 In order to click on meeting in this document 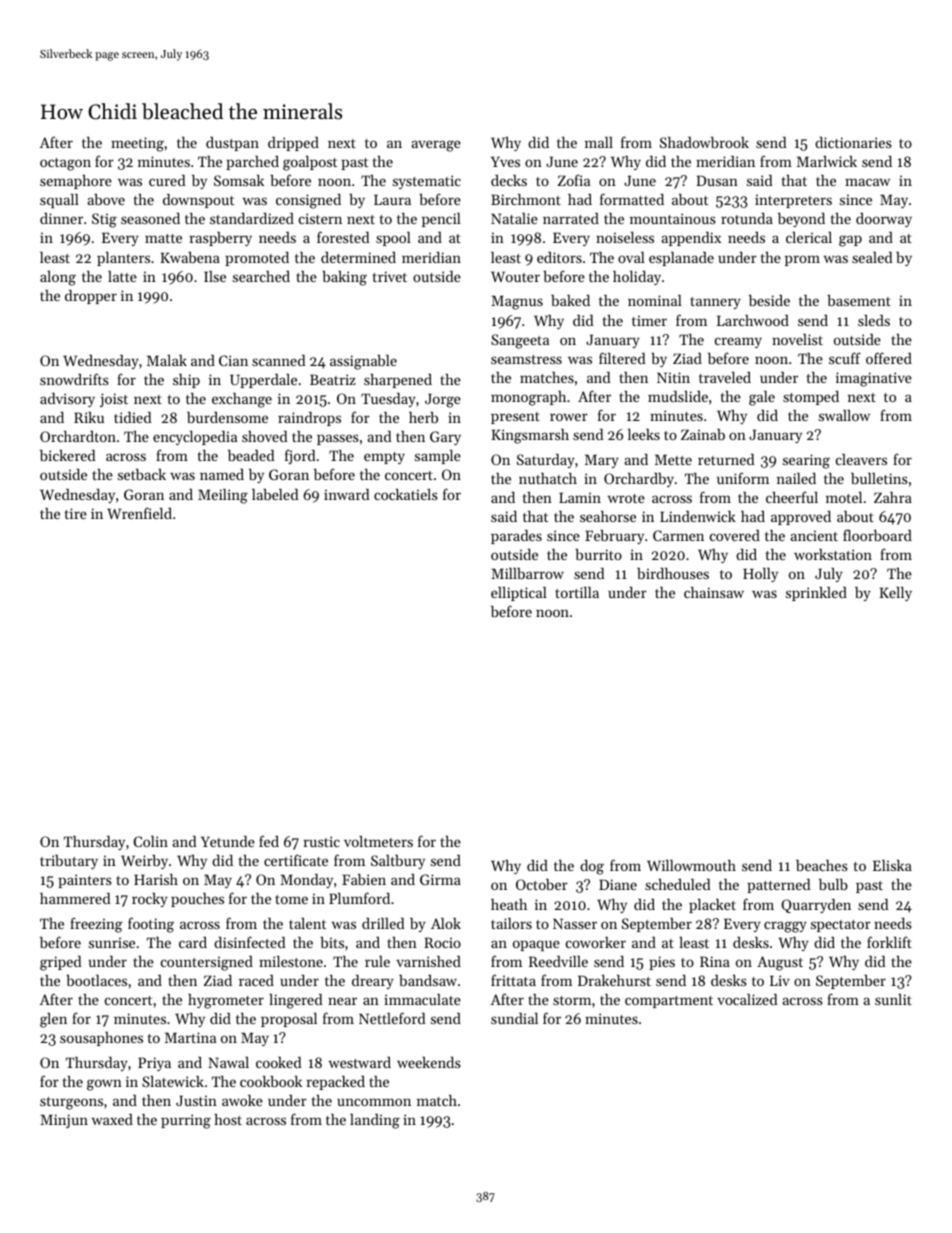, I will do `click(137, 144)`.
